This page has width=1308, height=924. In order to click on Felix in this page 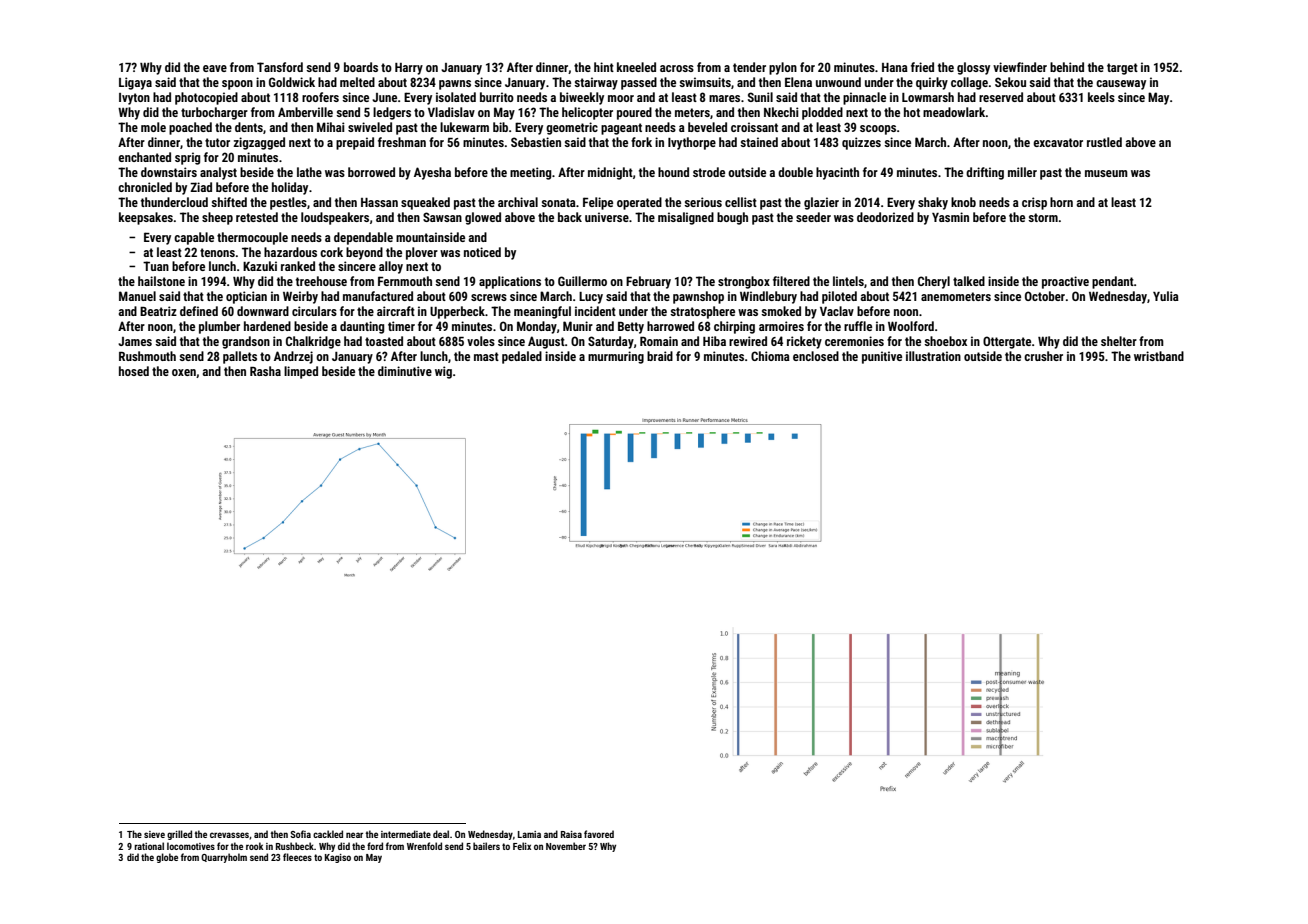, I will do `click(522, 846)`.
